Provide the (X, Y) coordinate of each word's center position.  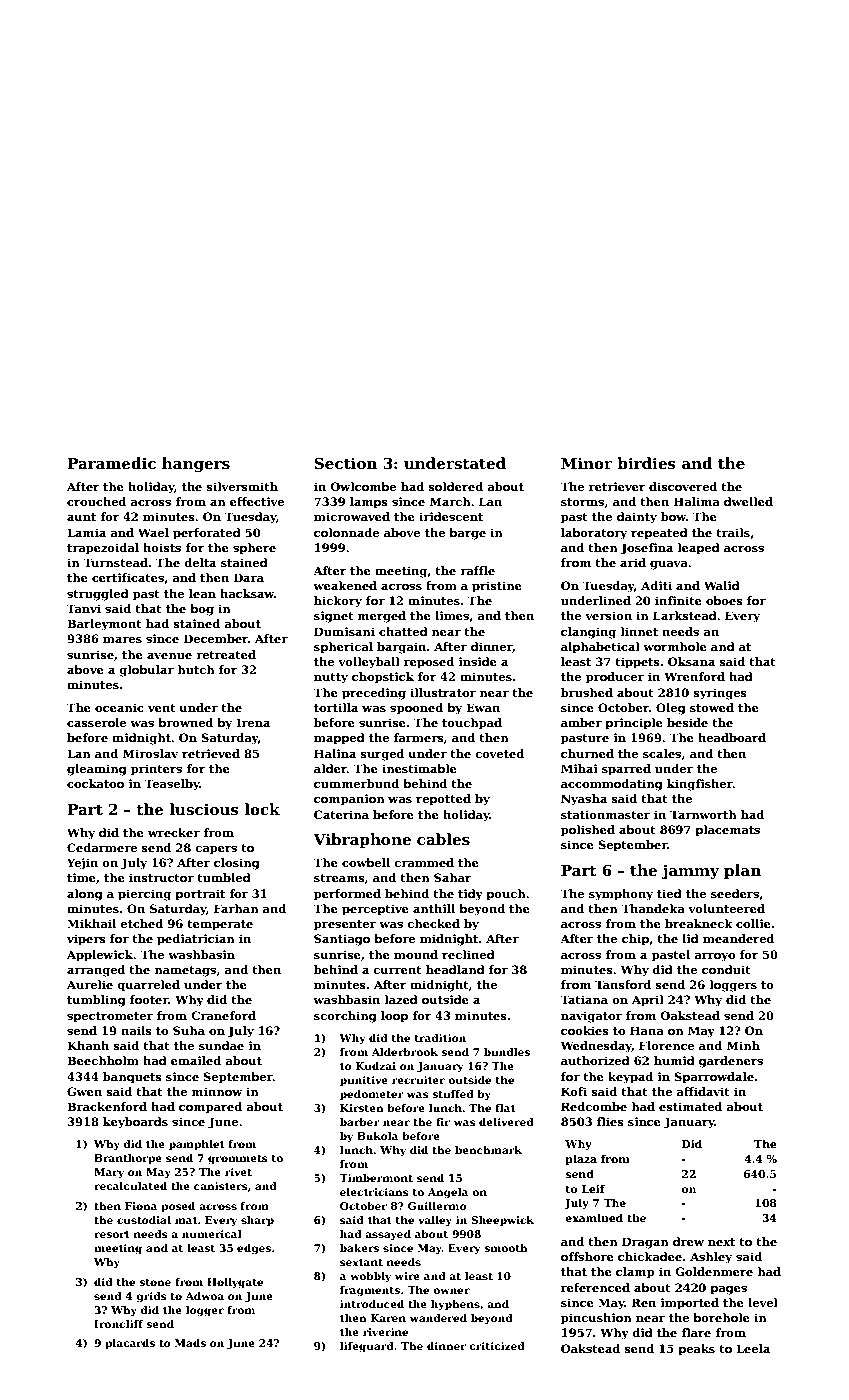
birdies (646, 463)
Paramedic (111, 463)
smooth (506, 1248)
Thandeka (653, 908)
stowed (712, 707)
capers (216, 850)
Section (345, 463)
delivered (506, 1122)
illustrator (443, 692)
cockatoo (95, 783)
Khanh (88, 1045)
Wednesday (596, 1047)
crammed (424, 862)
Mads (190, 1343)
